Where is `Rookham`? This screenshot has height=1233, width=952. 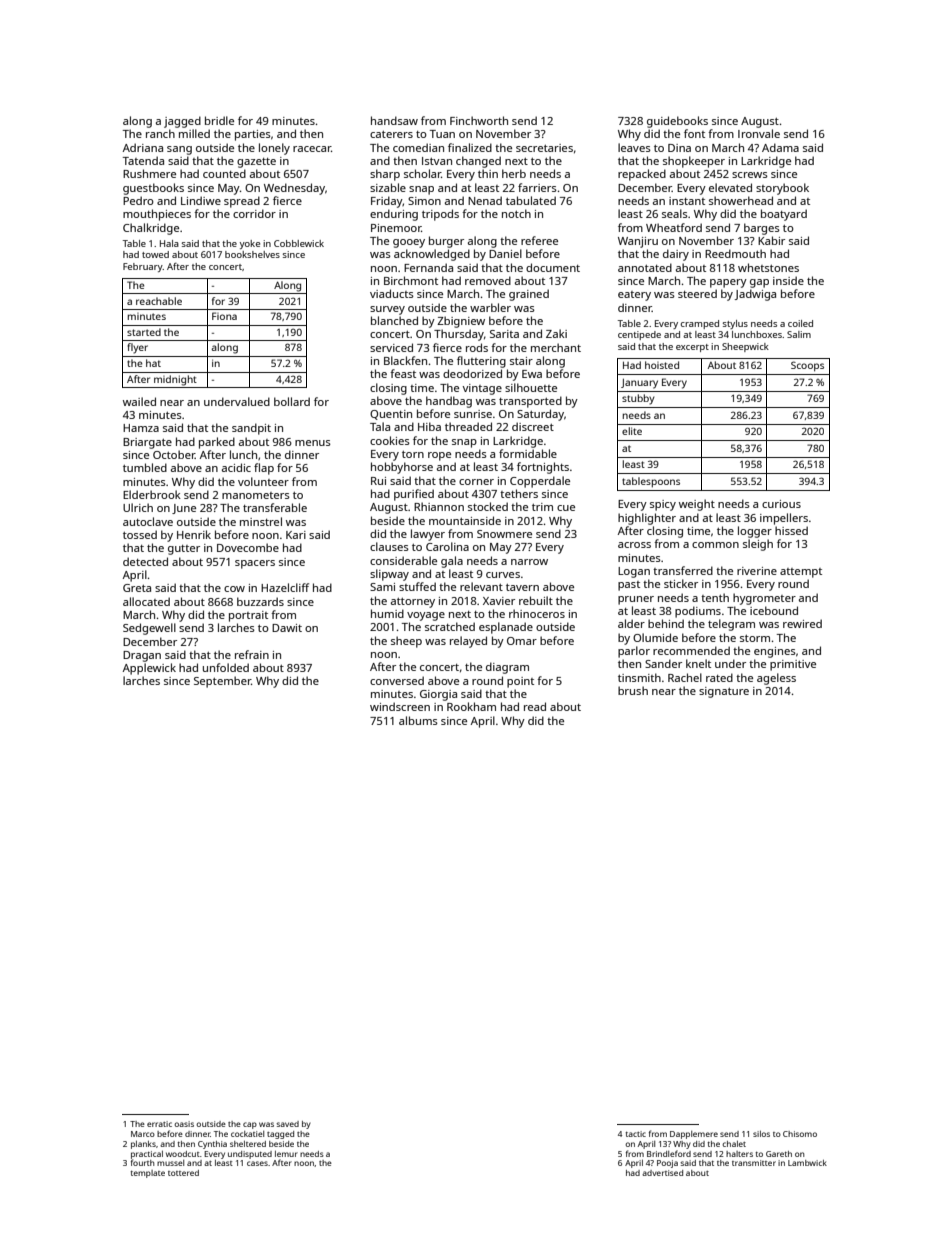 Rookham is located at coordinates (471, 706).
